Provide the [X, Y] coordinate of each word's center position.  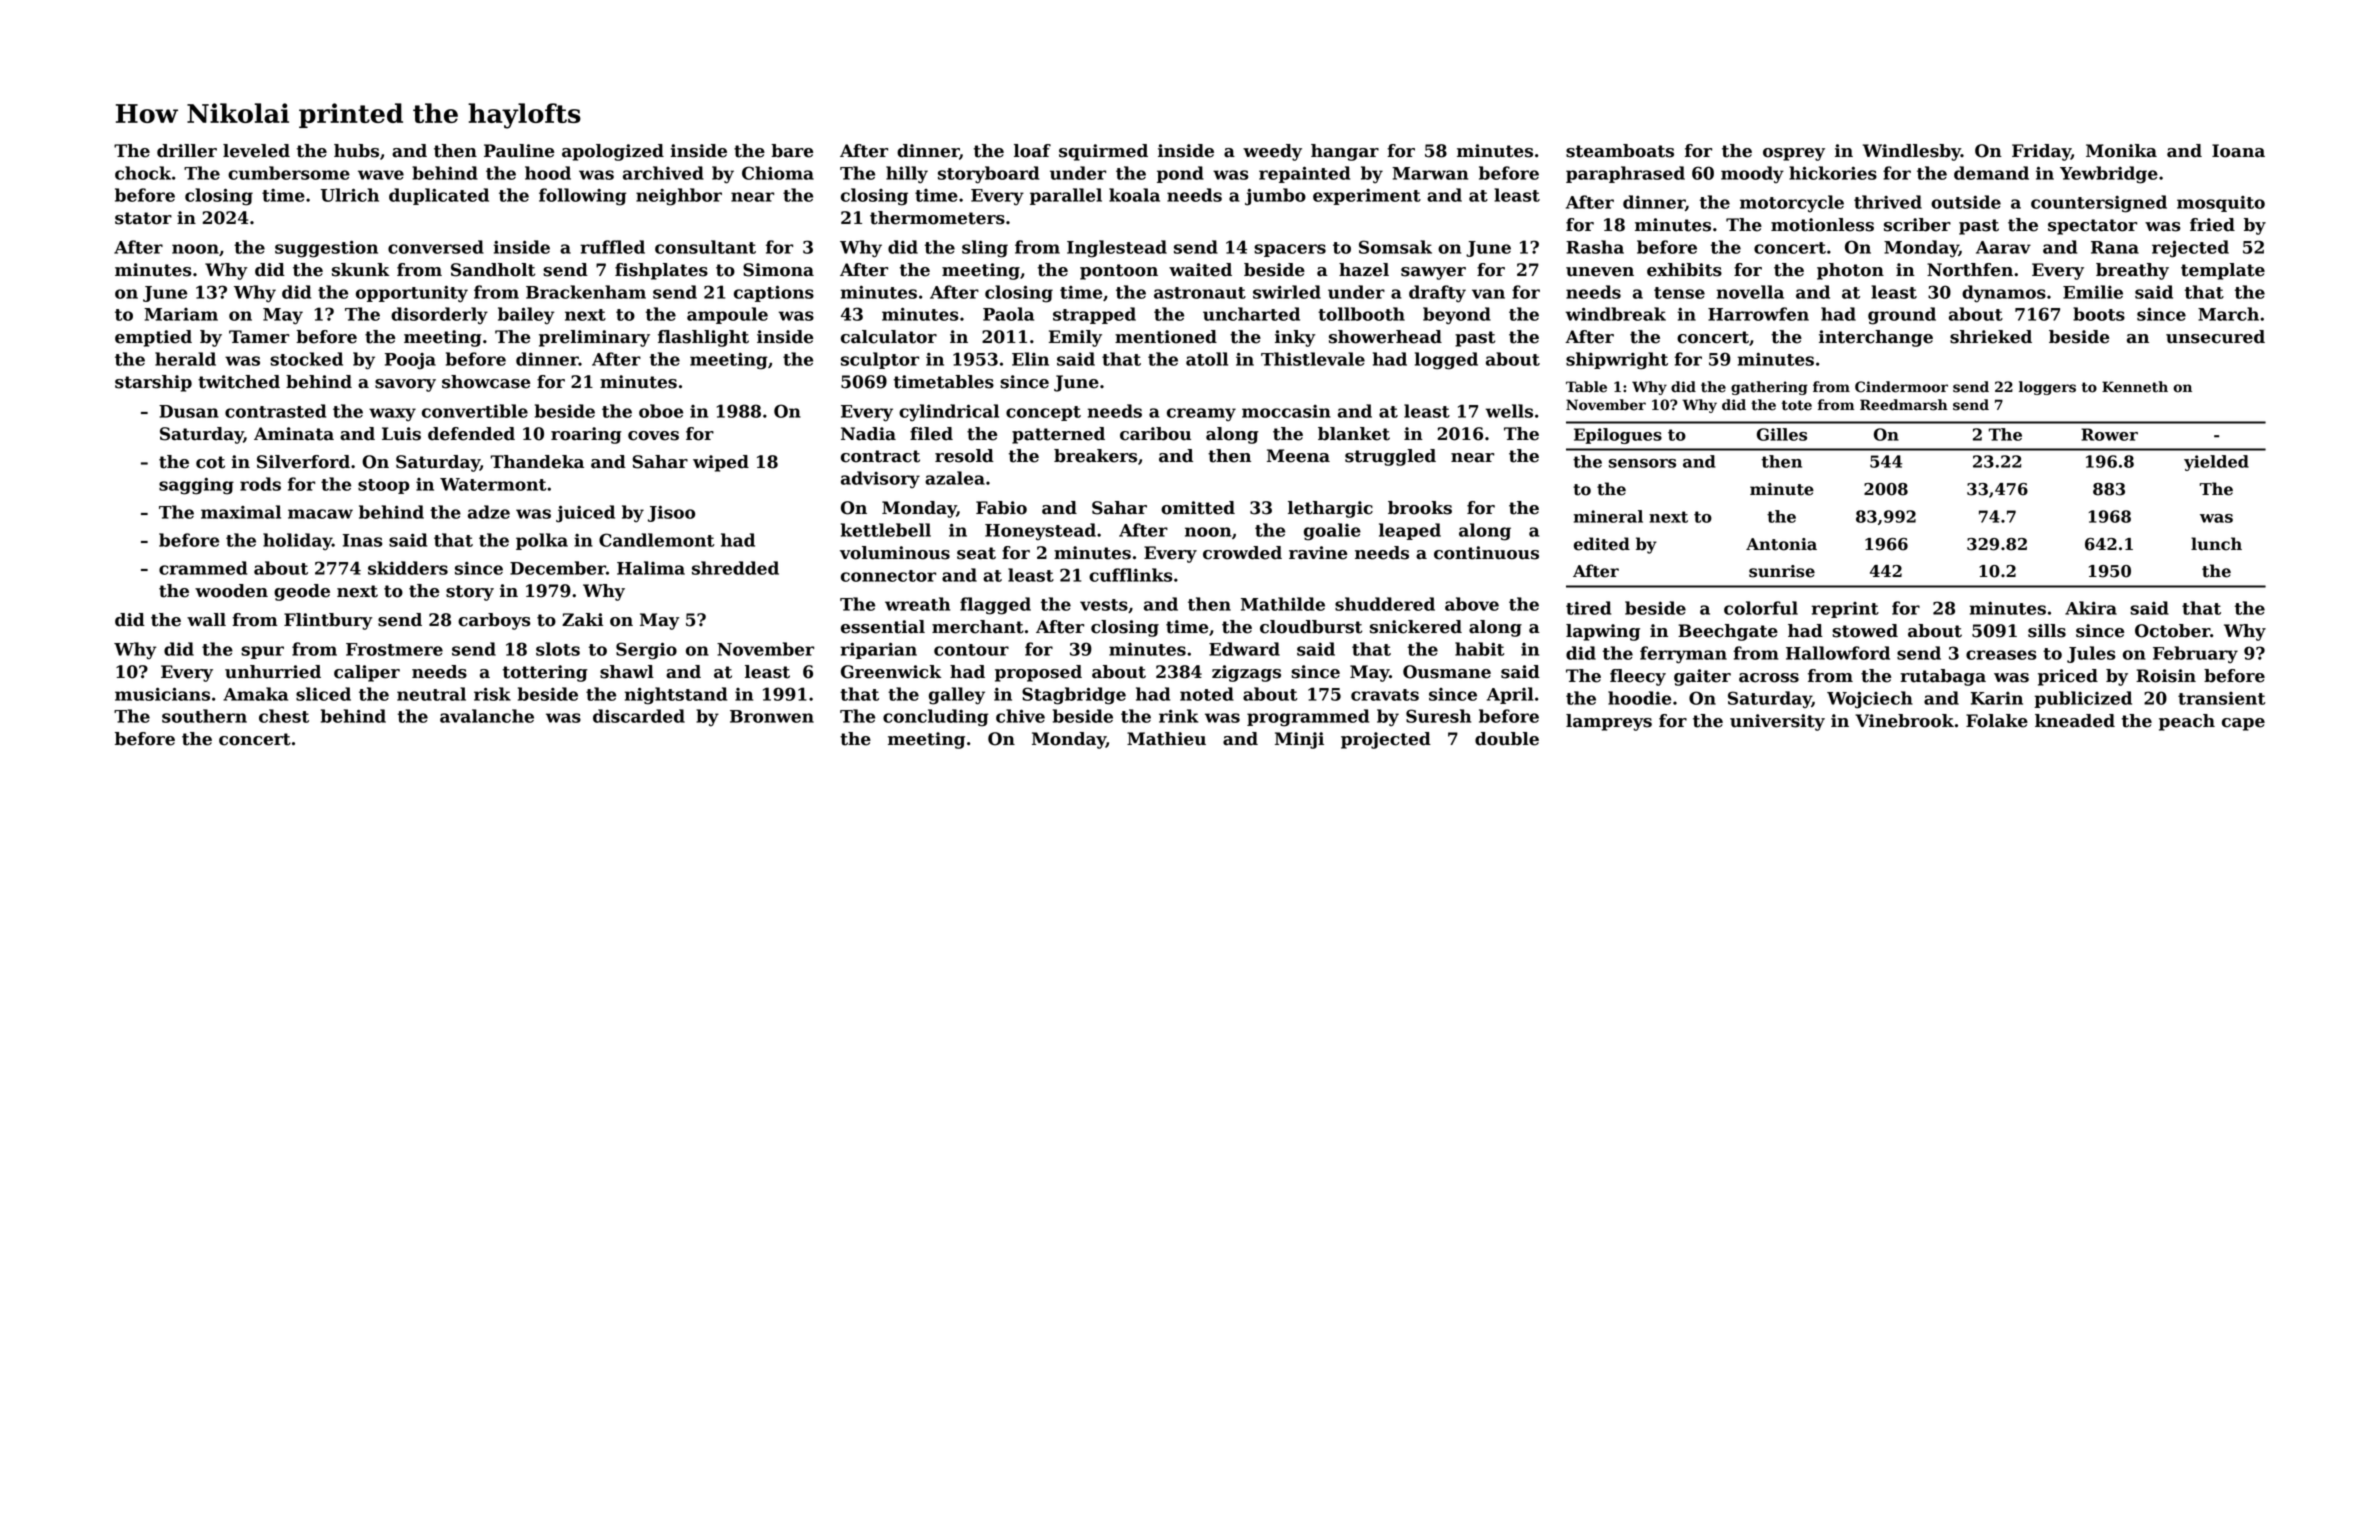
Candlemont [657, 540]
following [583, 197]
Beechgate [1728, 632]
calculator [889, 337]
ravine [1318, 553]
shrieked [1991, 337]
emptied [153, 338]
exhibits [1684, 270]
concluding [936, 718]
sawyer [1433, 273]
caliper [367, 673]
